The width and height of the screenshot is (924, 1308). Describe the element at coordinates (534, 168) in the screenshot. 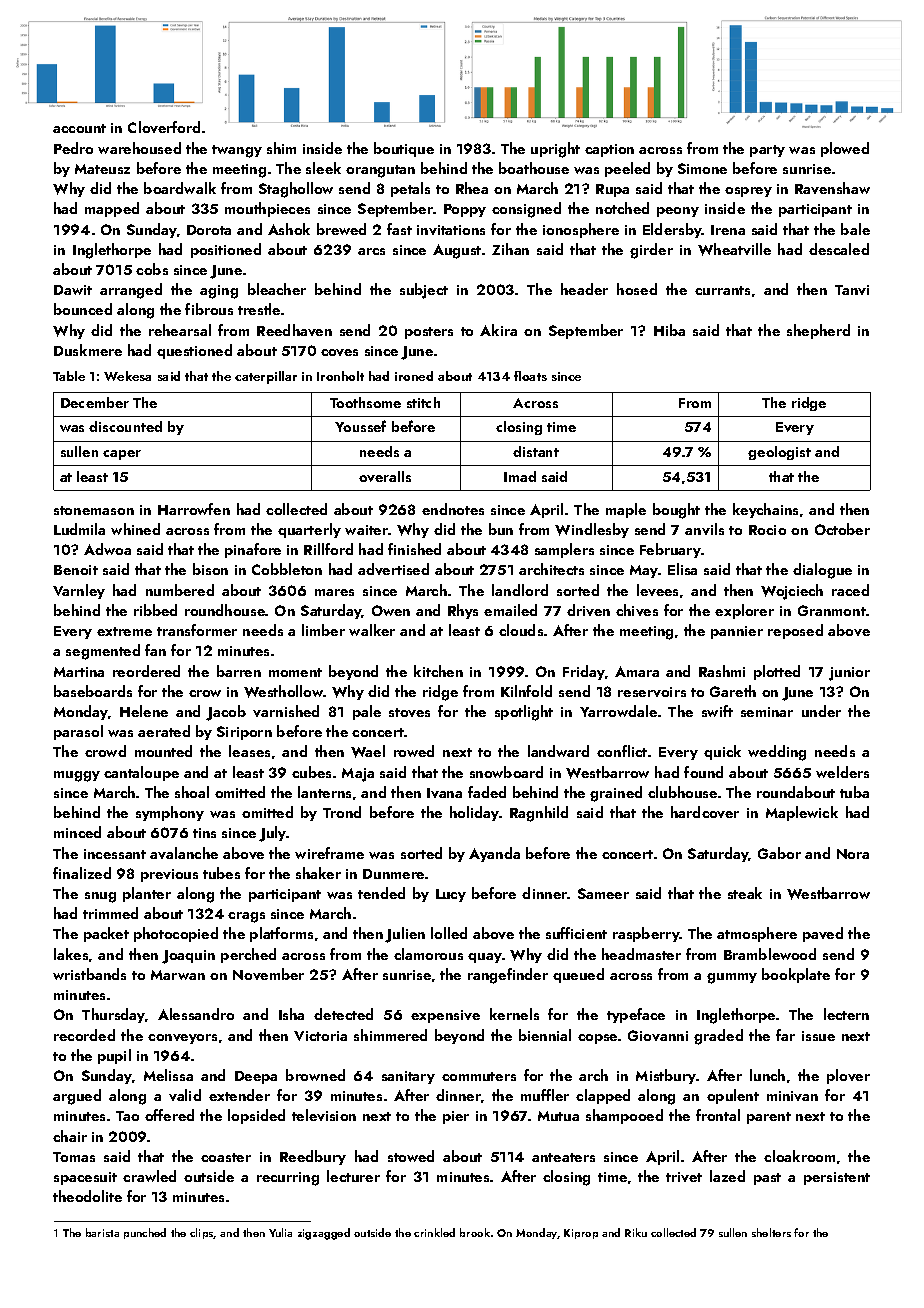

I see `boathouse` at that location.
